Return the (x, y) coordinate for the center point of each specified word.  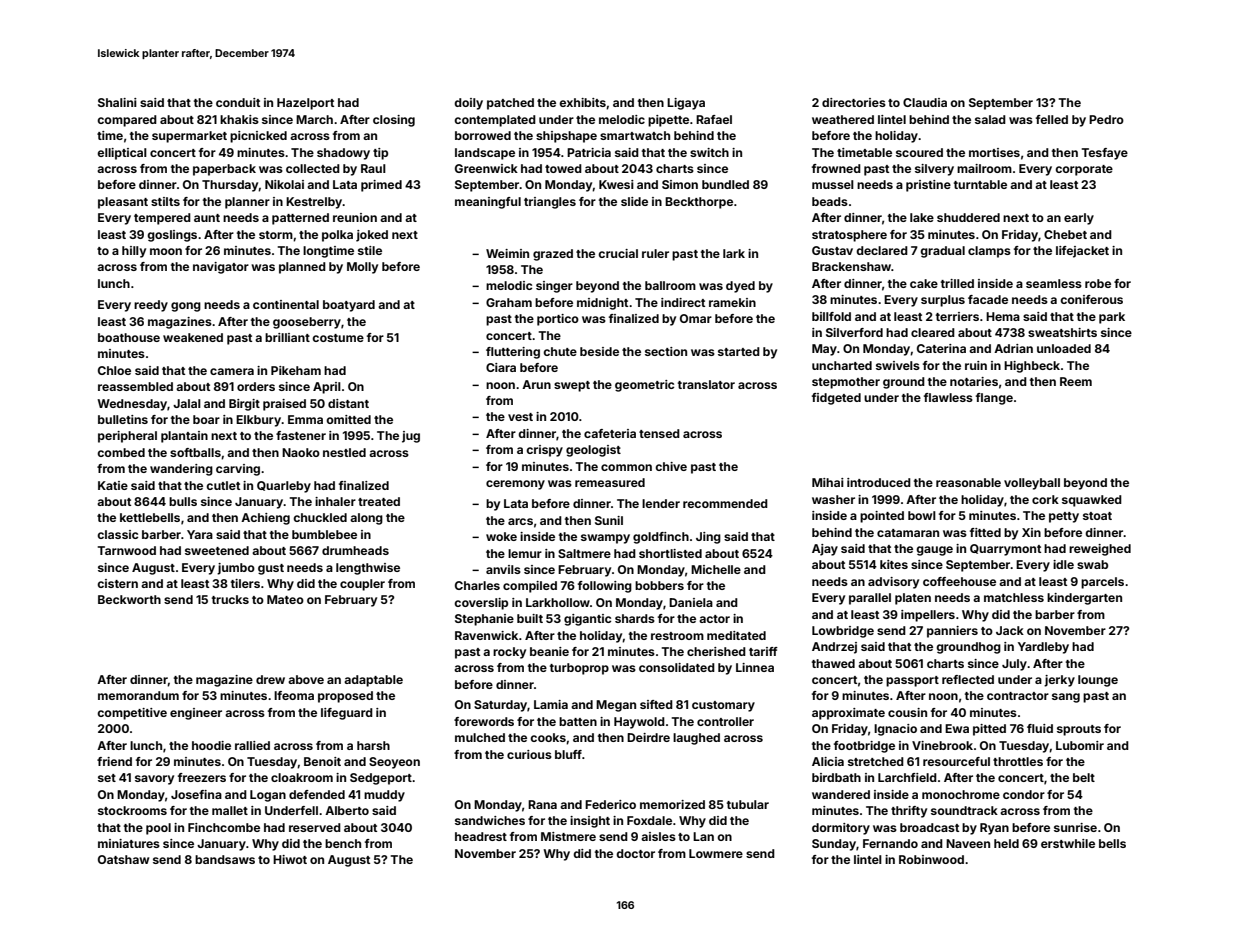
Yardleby (1043, 648)
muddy (384, 796)
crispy (544, 451)
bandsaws (225, 859)
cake (924, 283)
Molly (362, 268)
